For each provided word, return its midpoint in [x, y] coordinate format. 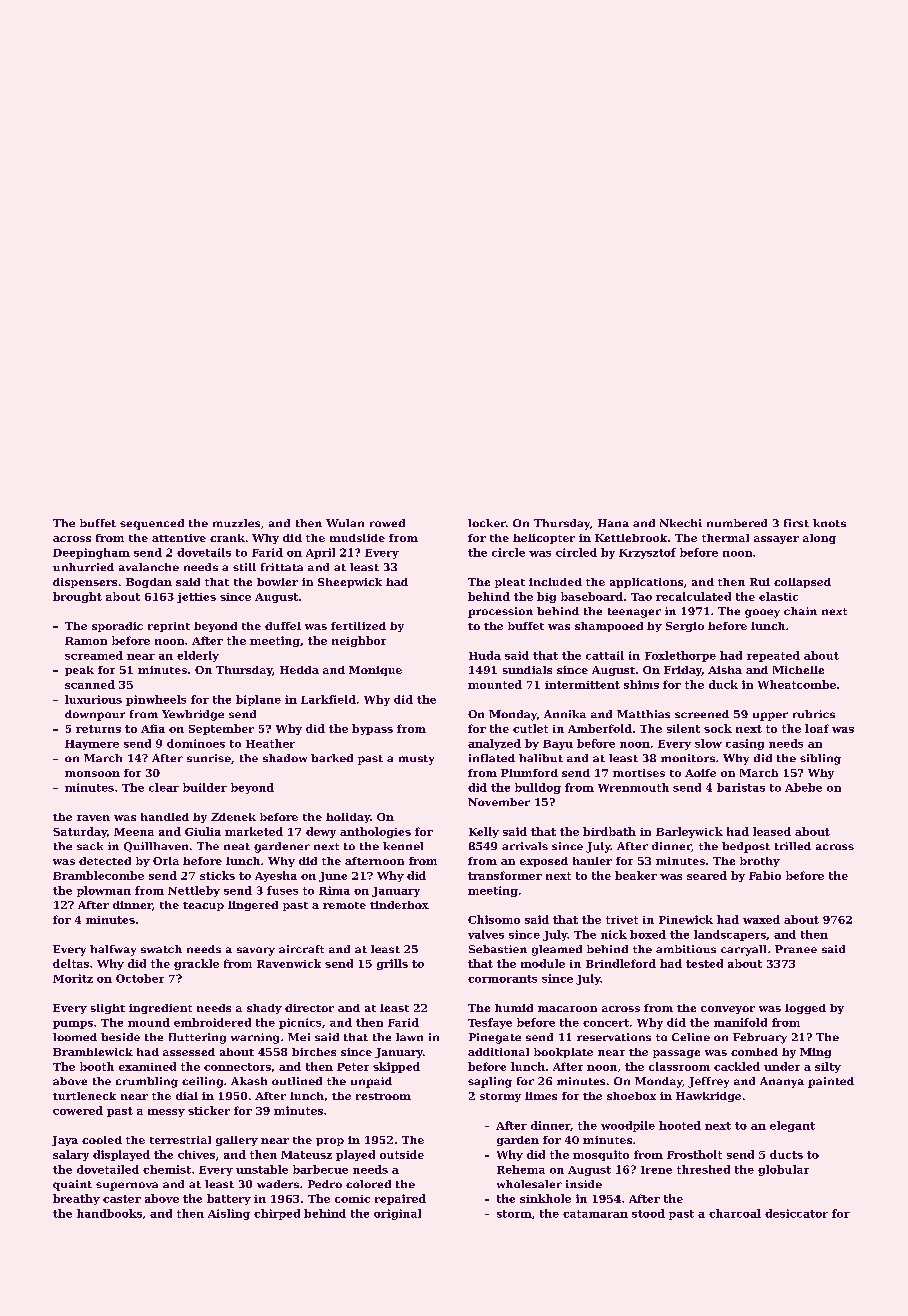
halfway [113, 950]
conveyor [728, 1010]
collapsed [802, 583]
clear [164, 787]
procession [500, 612]
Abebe [803, 787]
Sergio [685, 627]
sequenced [152, 524]
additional [498, 1052]
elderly [198, 656]
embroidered [212, 1022]
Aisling [229, 1214]
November [499, 802]
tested [704, 963]
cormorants [502, 979]
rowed [387, 523]
